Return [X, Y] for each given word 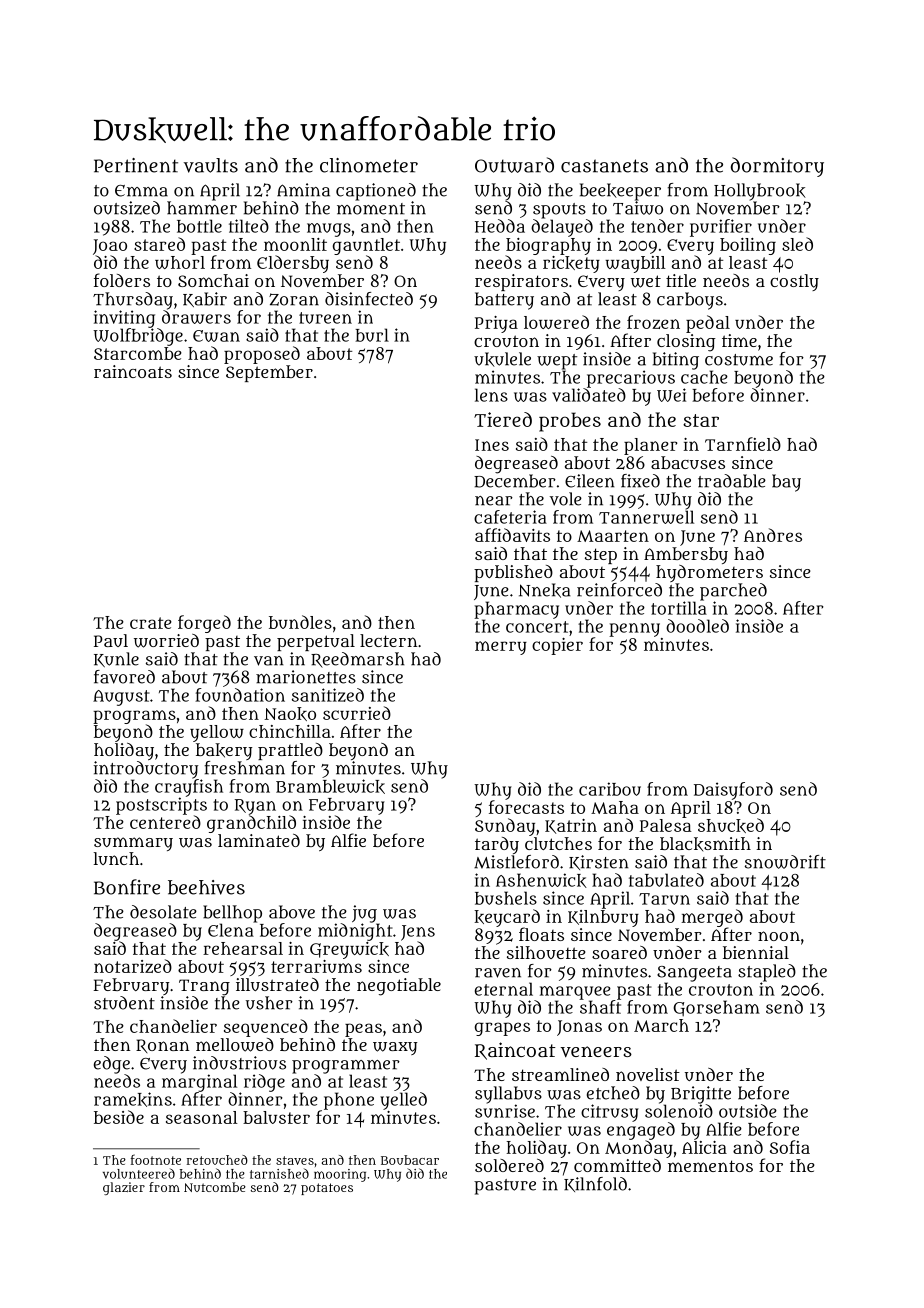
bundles [300, 622]
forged [204, 624]
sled [797, 244]
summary [133, 844]
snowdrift [785, 862]
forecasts [526, 807]
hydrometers [709, 573]
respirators [521, 282]
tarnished [279, 1173]
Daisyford [733, 791]
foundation [240, 695]
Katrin [571, 826]
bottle [199, 226]
